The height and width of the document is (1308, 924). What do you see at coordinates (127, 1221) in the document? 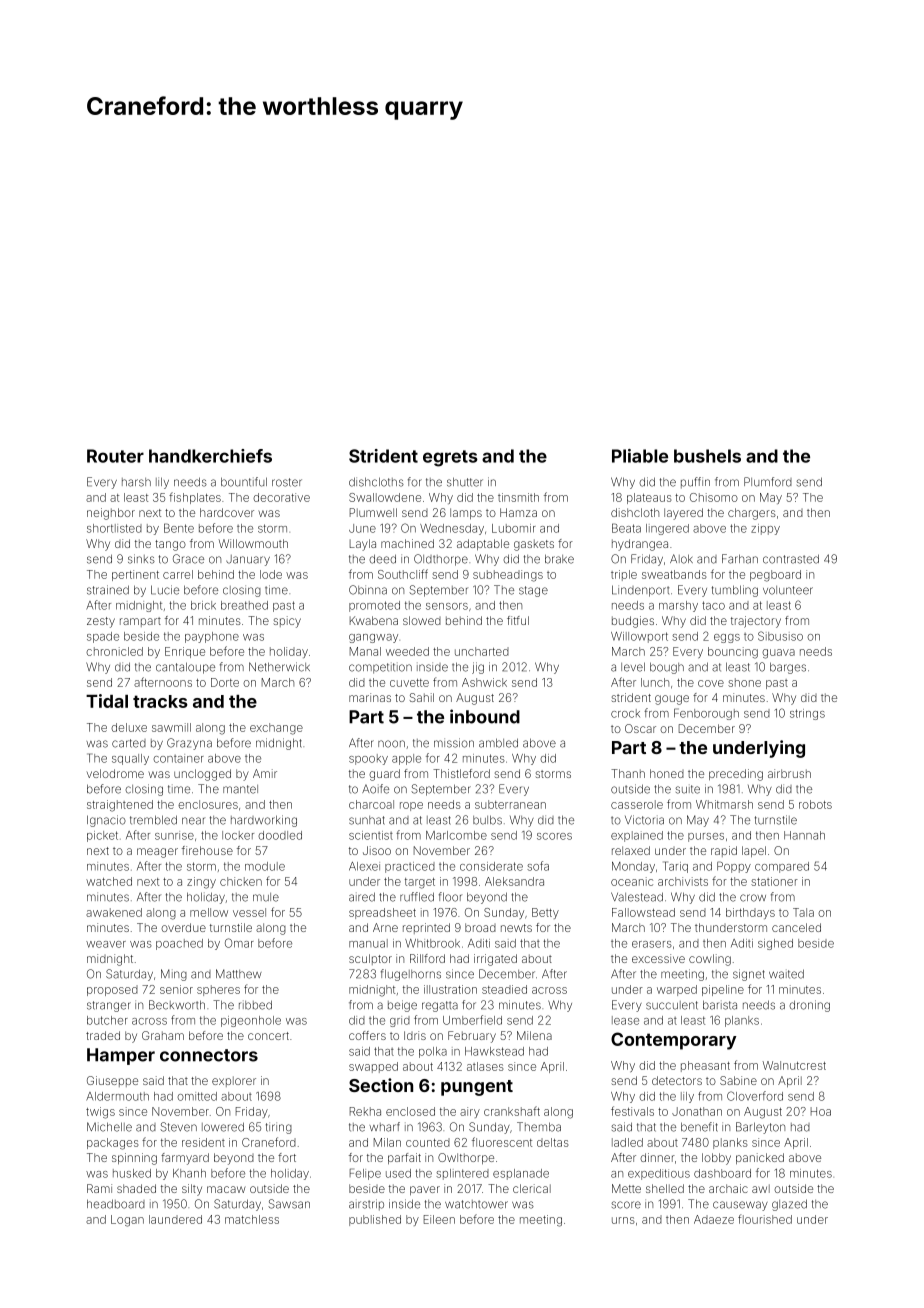
I see `Logan` at bounding box center [127, 1221].
